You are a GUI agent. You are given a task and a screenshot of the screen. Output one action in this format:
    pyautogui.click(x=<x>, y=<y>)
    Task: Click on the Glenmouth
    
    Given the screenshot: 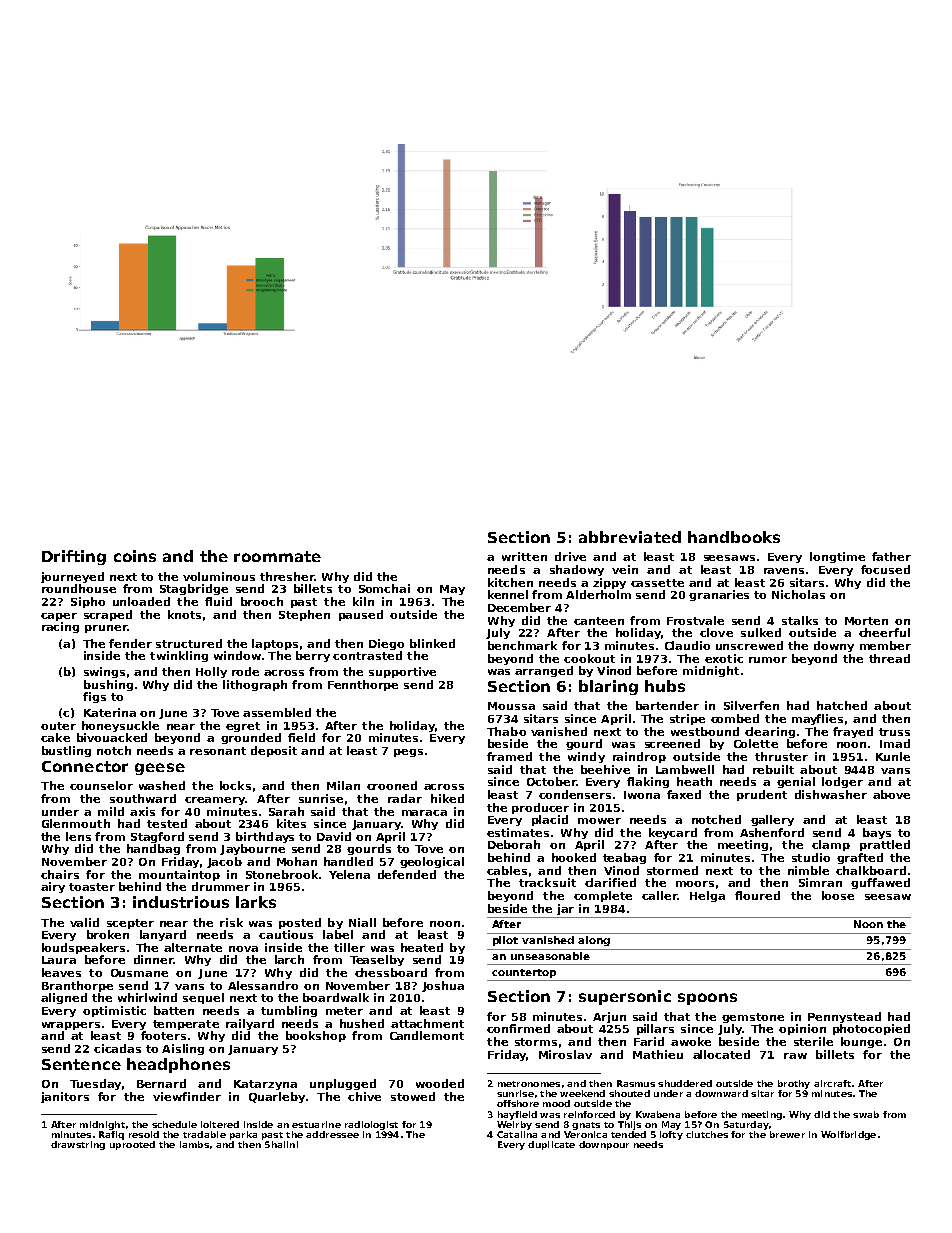 What is the action you would take?
    pyautogui.click(x=76, y=823)
